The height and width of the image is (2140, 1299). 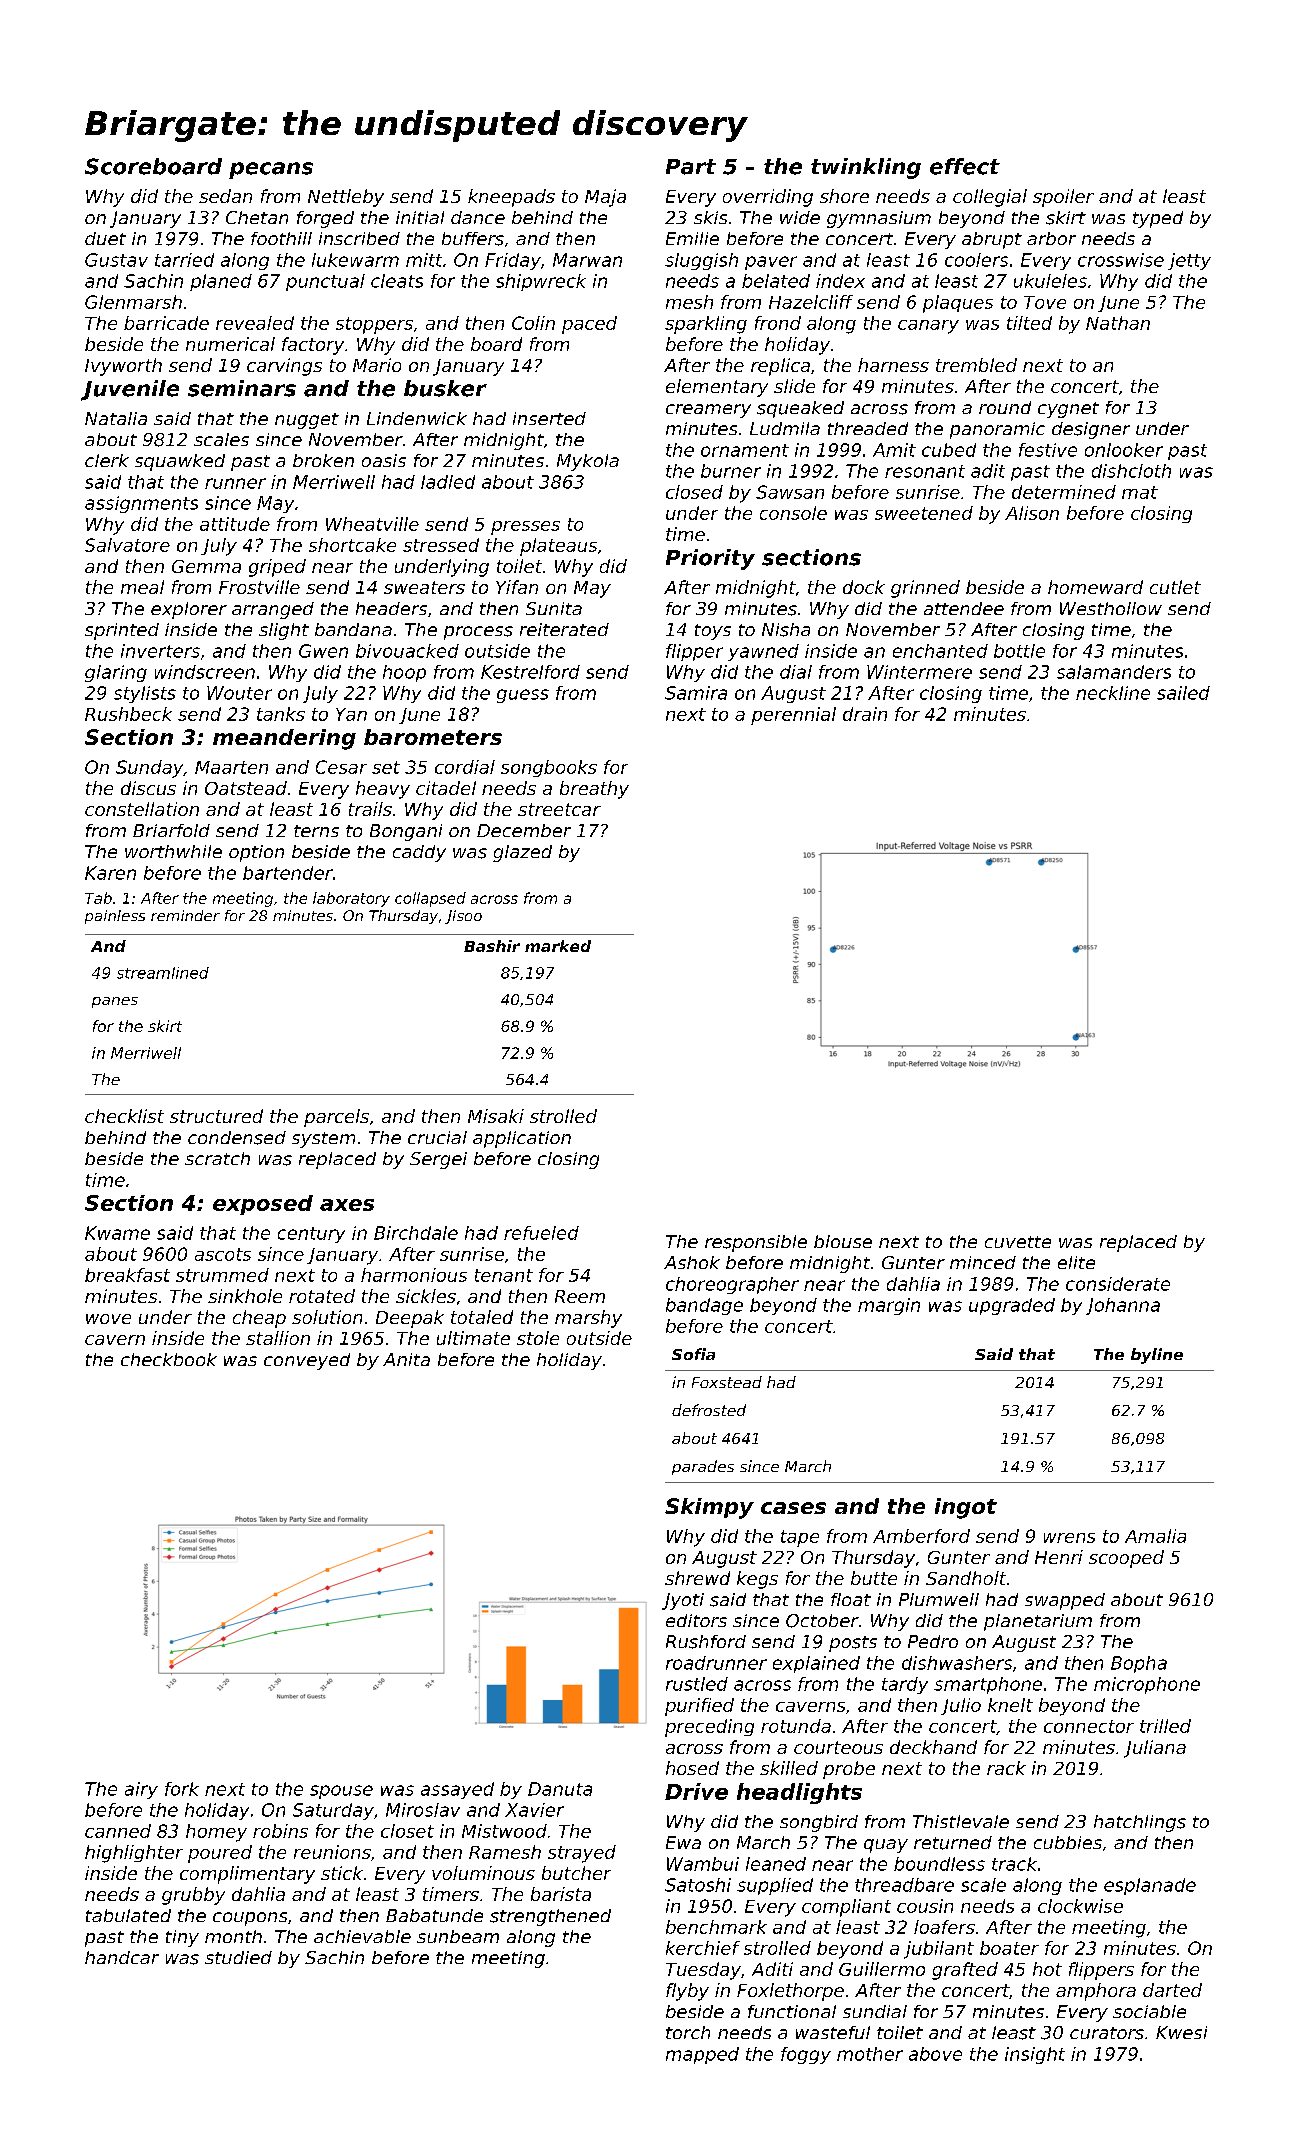 I want to click on spoiler, so click(x=1063, y=198).
